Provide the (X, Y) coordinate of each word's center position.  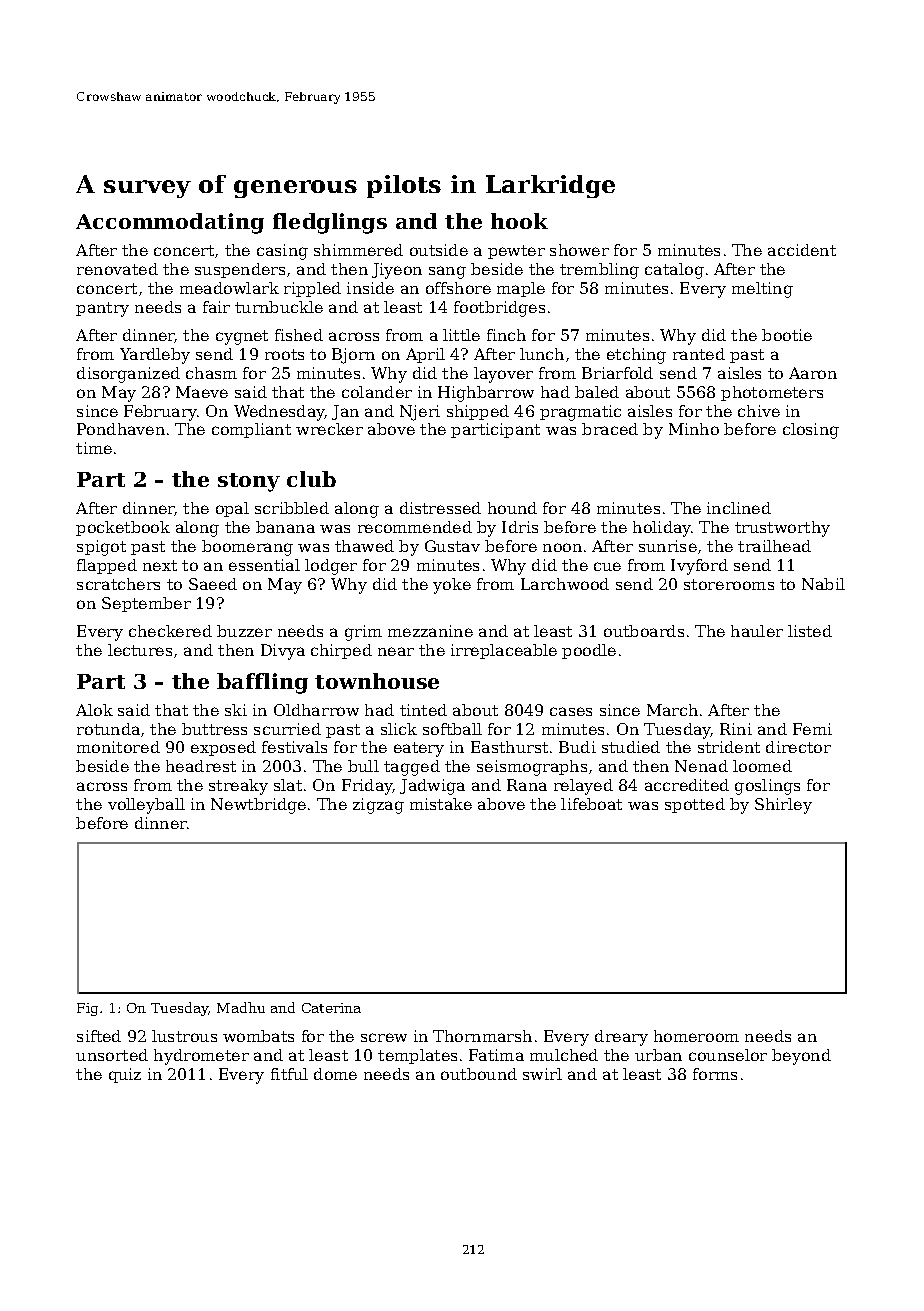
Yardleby (155, 356)
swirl (542, 1074)
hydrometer (201, 1057)
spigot (101, 548)
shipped (478, 412)
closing (811, 431)
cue (607, 566)
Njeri (420, 413)
